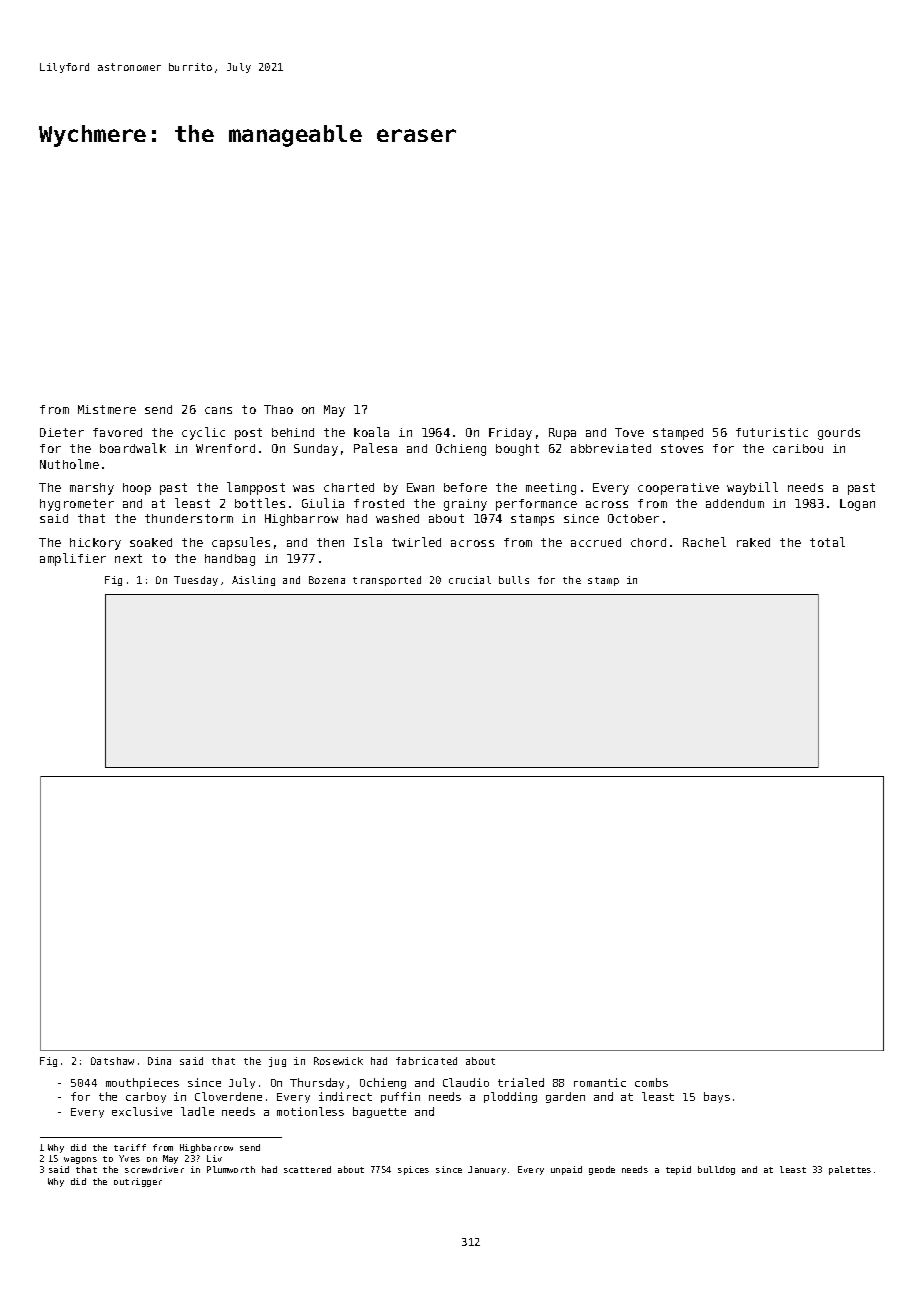 This screenshot has height=1308, width=924. Describe the element at coordinates (253, 581) in the screenshot. I see `Aisling` at that location.
